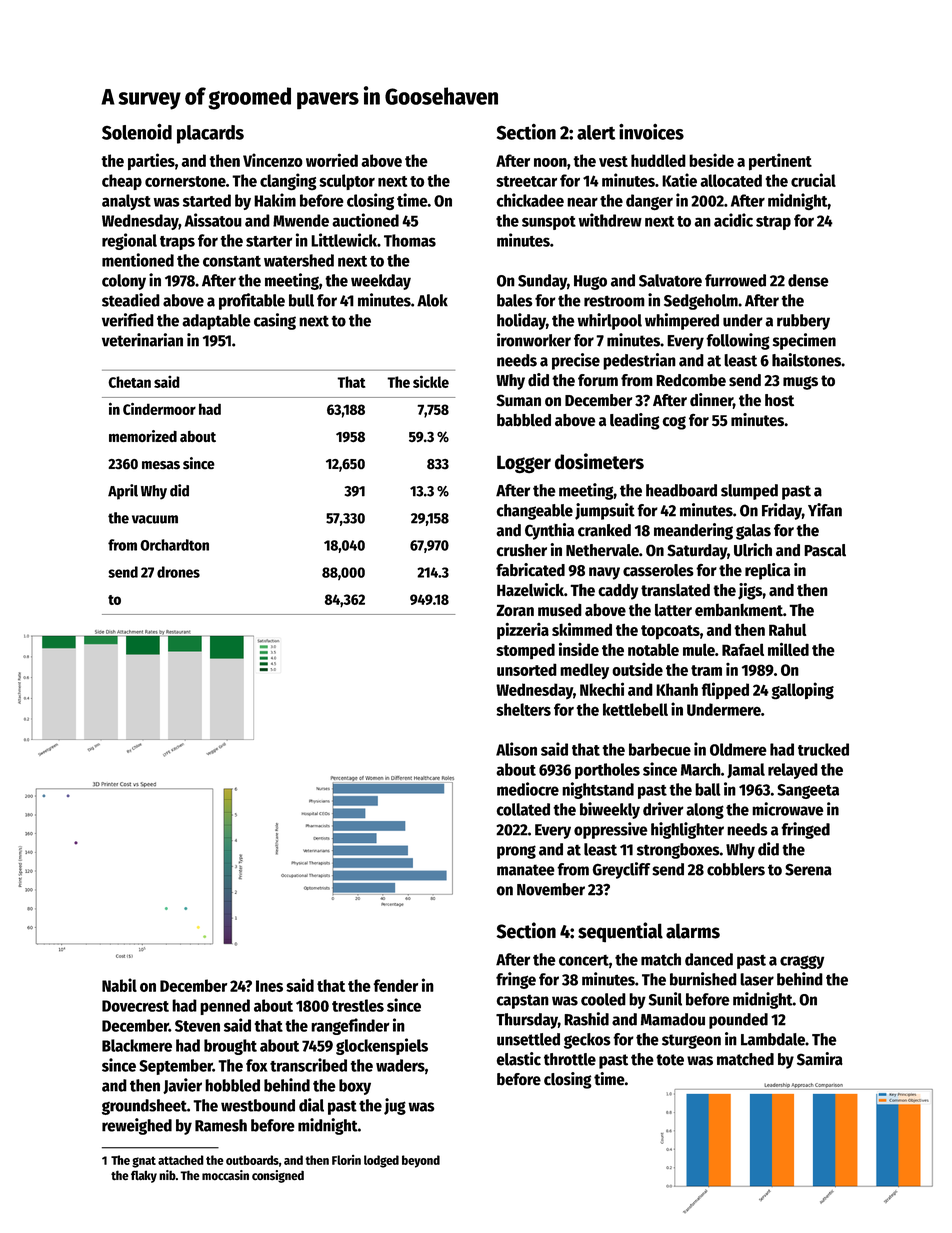 This page has width=952, height=1233. Describe the element at coordinates (256, 1065) in the page. I see `fox` at that location.
